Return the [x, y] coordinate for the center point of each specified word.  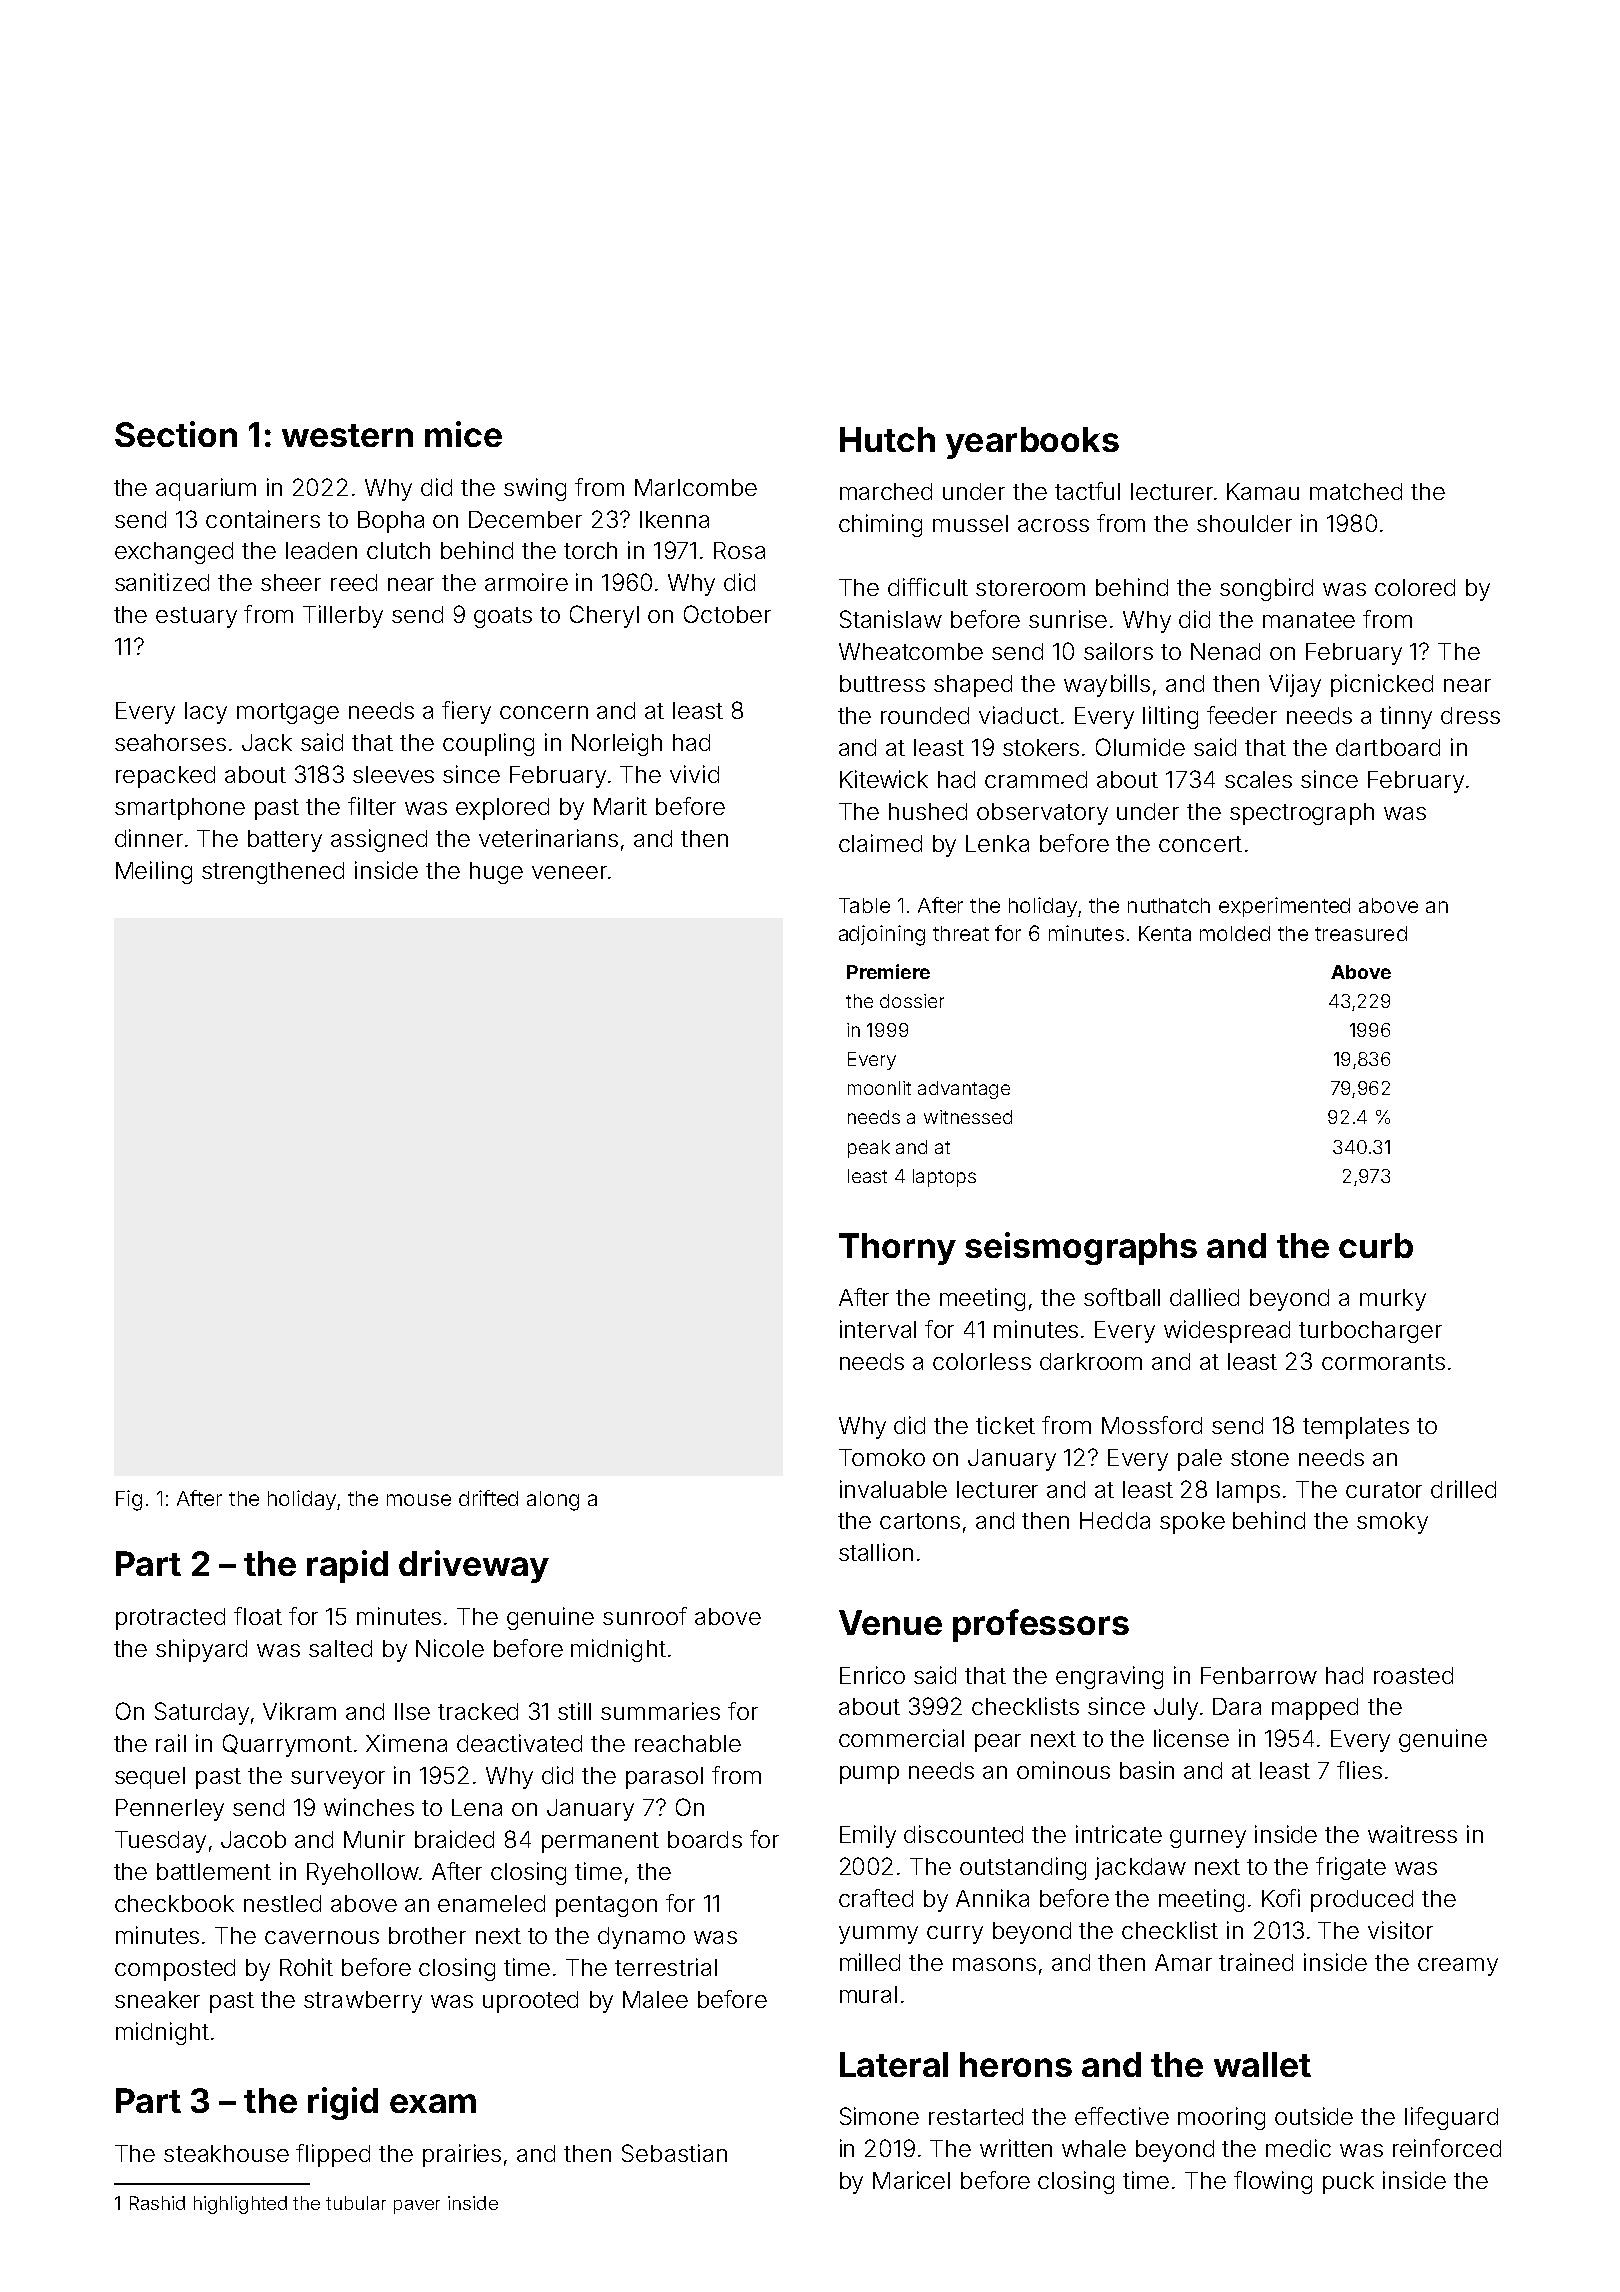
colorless [982, 1361]
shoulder [1244, 523]
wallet [1262, 2064]
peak [869, 1149]
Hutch [887, 439]
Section [176, 434]
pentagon [606, 1906]
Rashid [157, 2203]
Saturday [202, 1713]
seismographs [1081, 1248]
